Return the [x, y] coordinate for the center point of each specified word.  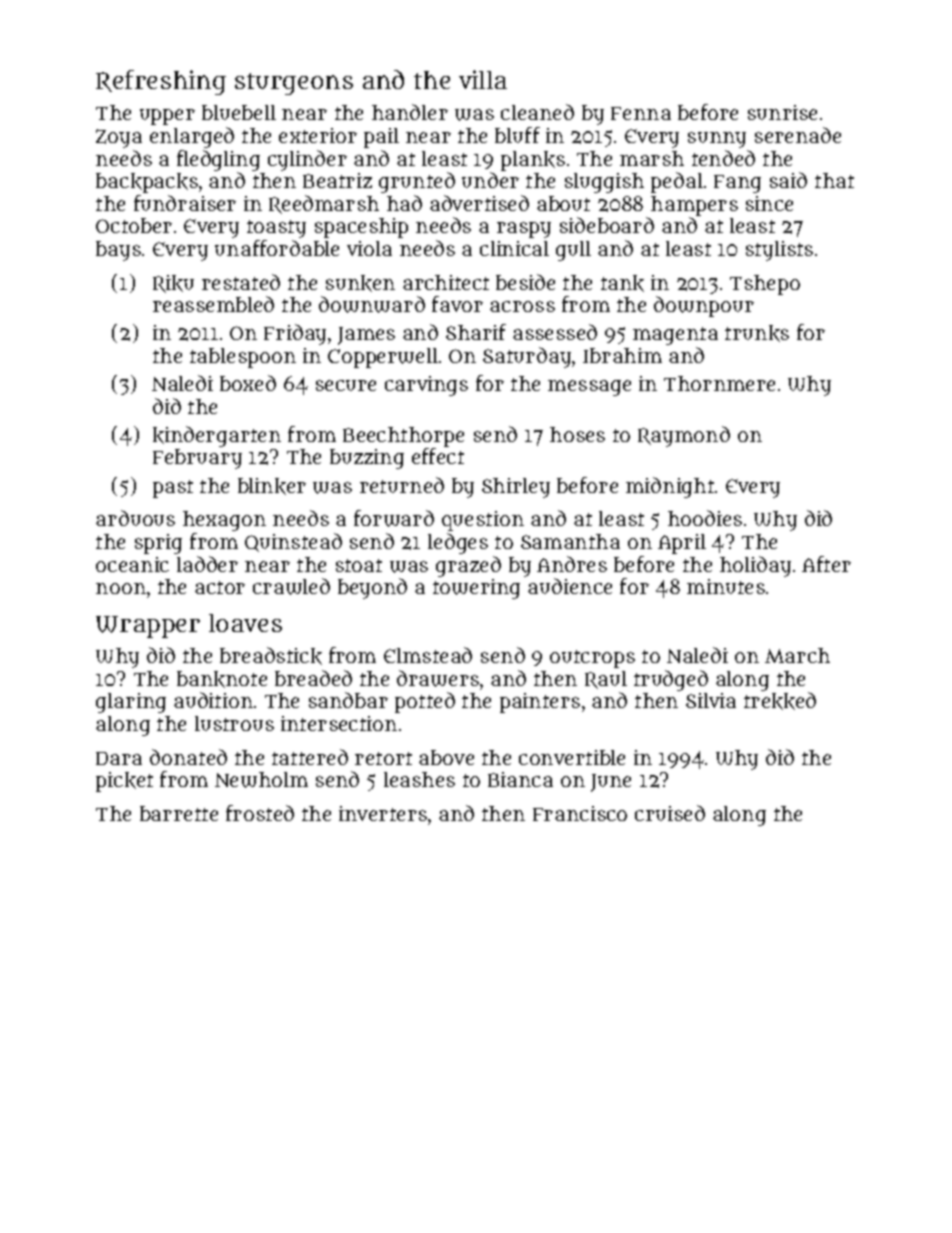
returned [402, 485]
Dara [119, 758]
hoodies [705, 518]
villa [483, 79]
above [446, 757]
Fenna [641, 113]
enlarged [192, 137]
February [197, 459]
